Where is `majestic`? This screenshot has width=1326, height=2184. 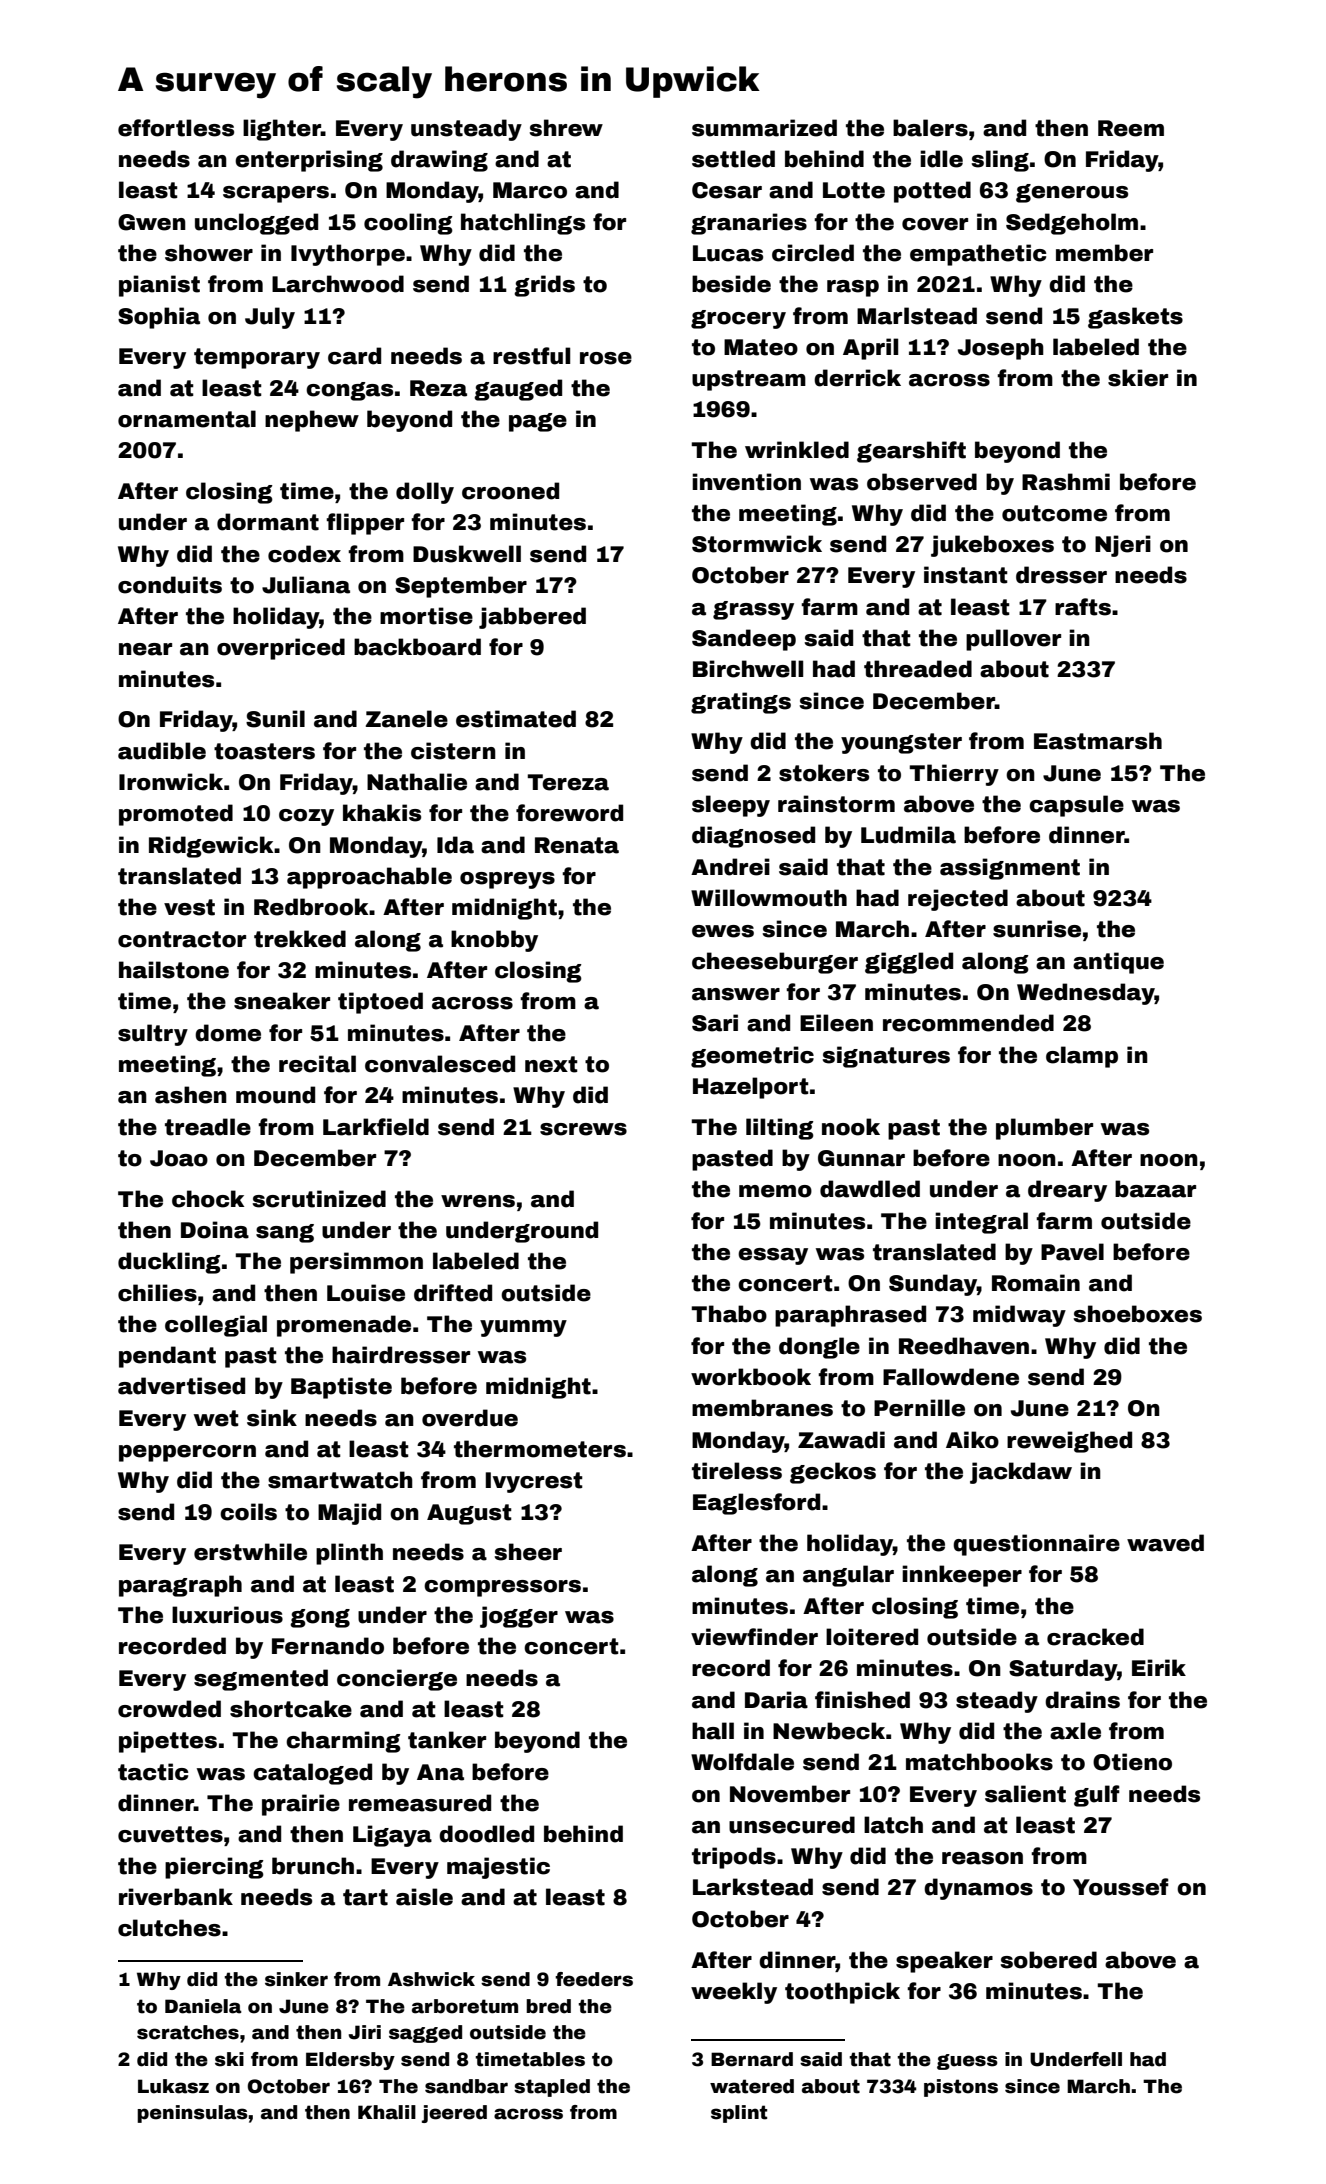 majestic is located at coordinates (498, 1868).
